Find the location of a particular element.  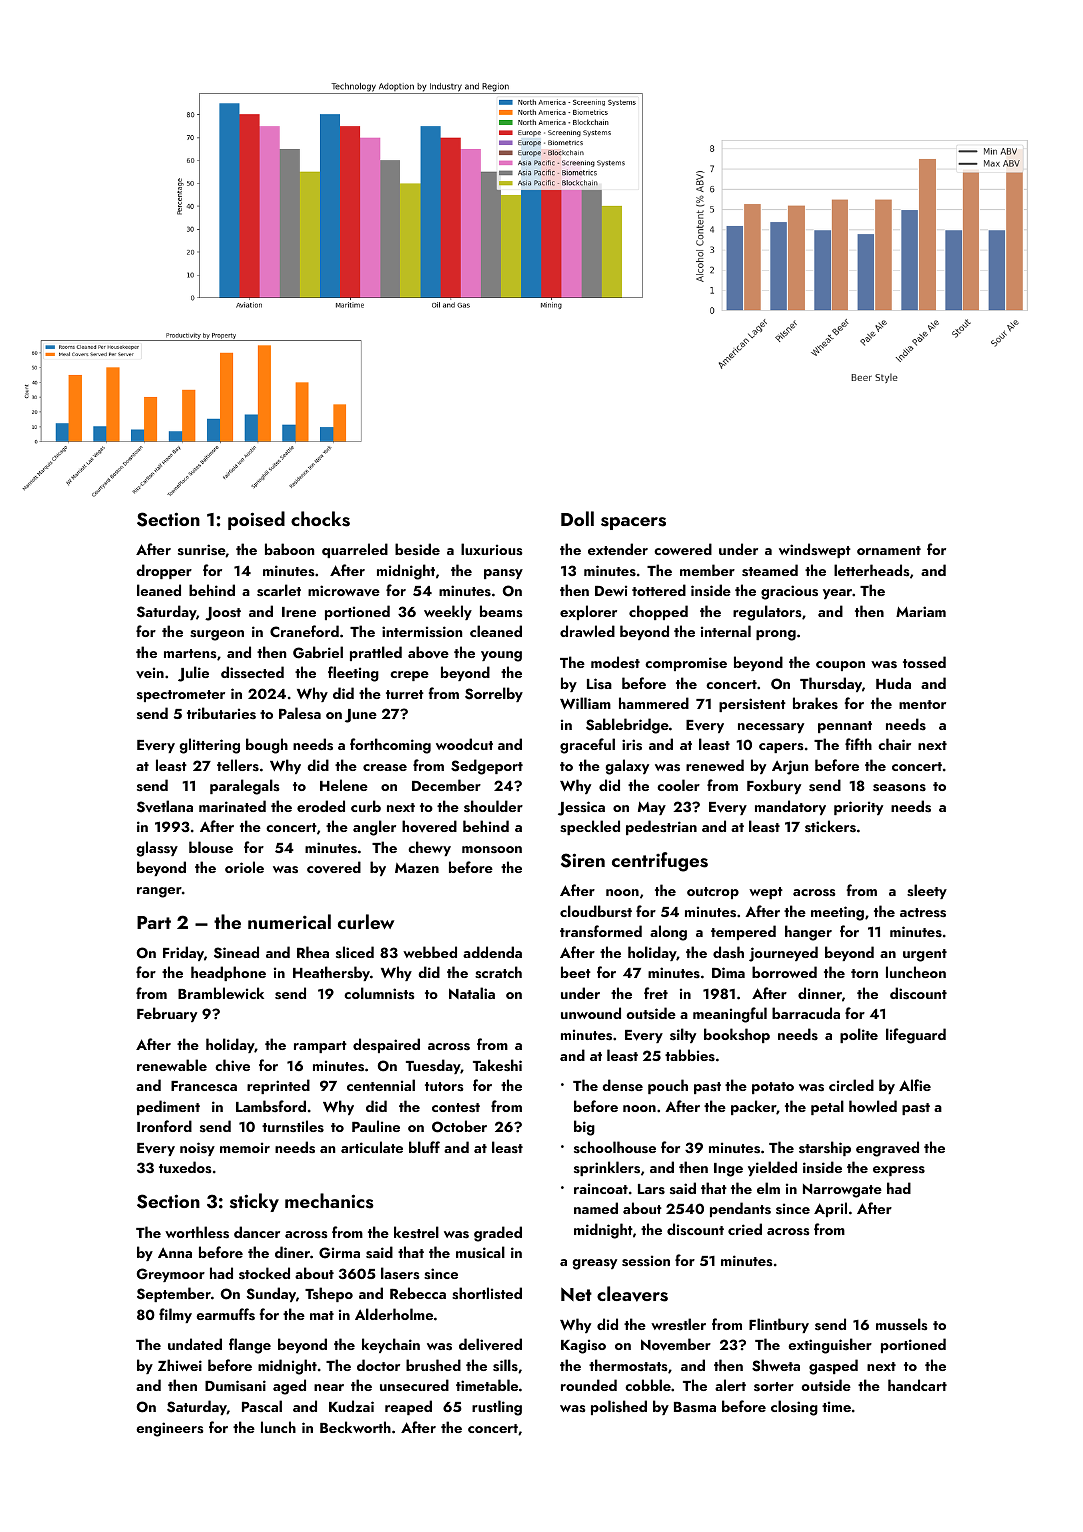

barracuda is located at coordinates (806, 1013).
